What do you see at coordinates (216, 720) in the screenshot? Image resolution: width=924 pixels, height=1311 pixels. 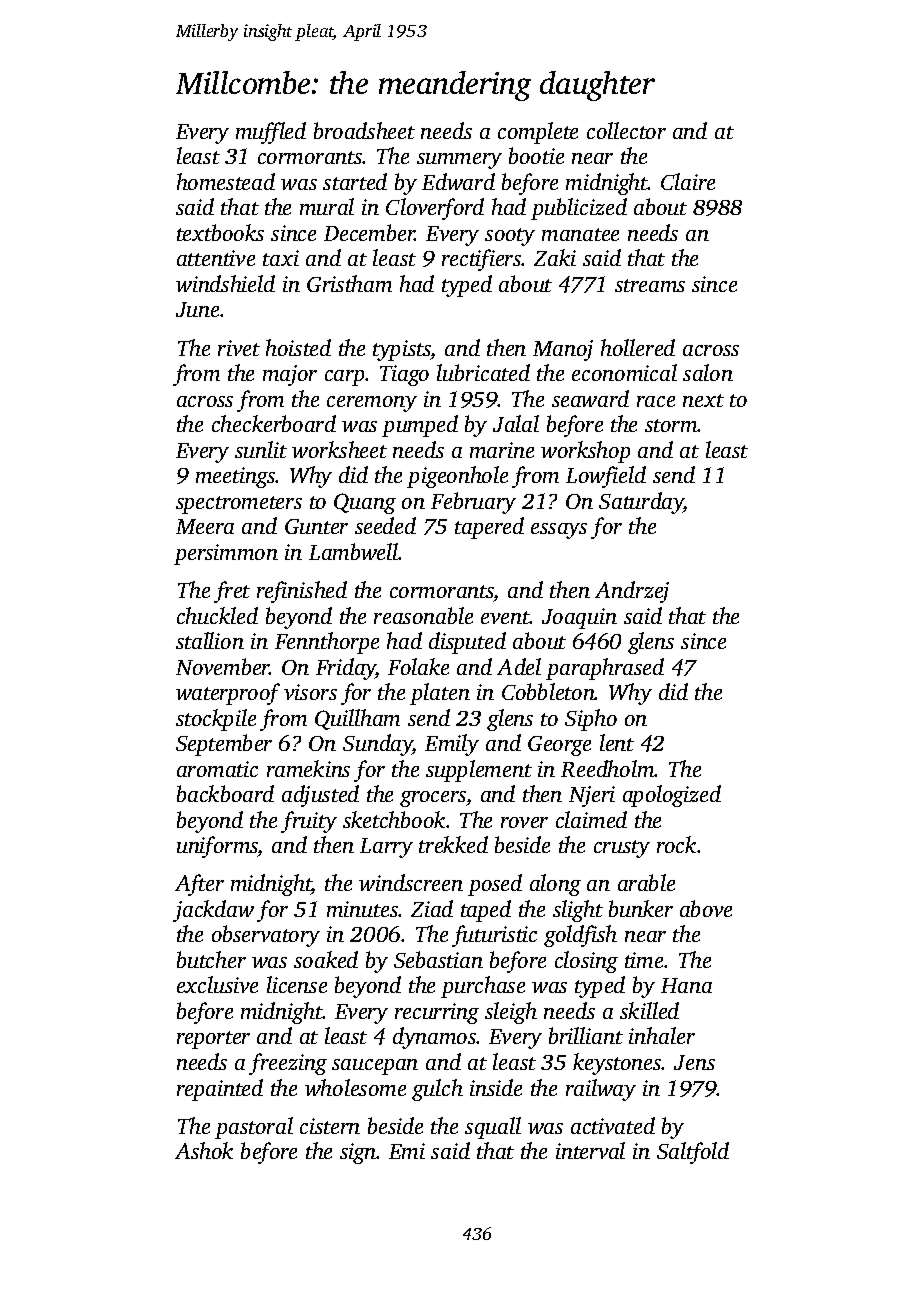 I see `stockpile` at bounding box center [216, 720].
